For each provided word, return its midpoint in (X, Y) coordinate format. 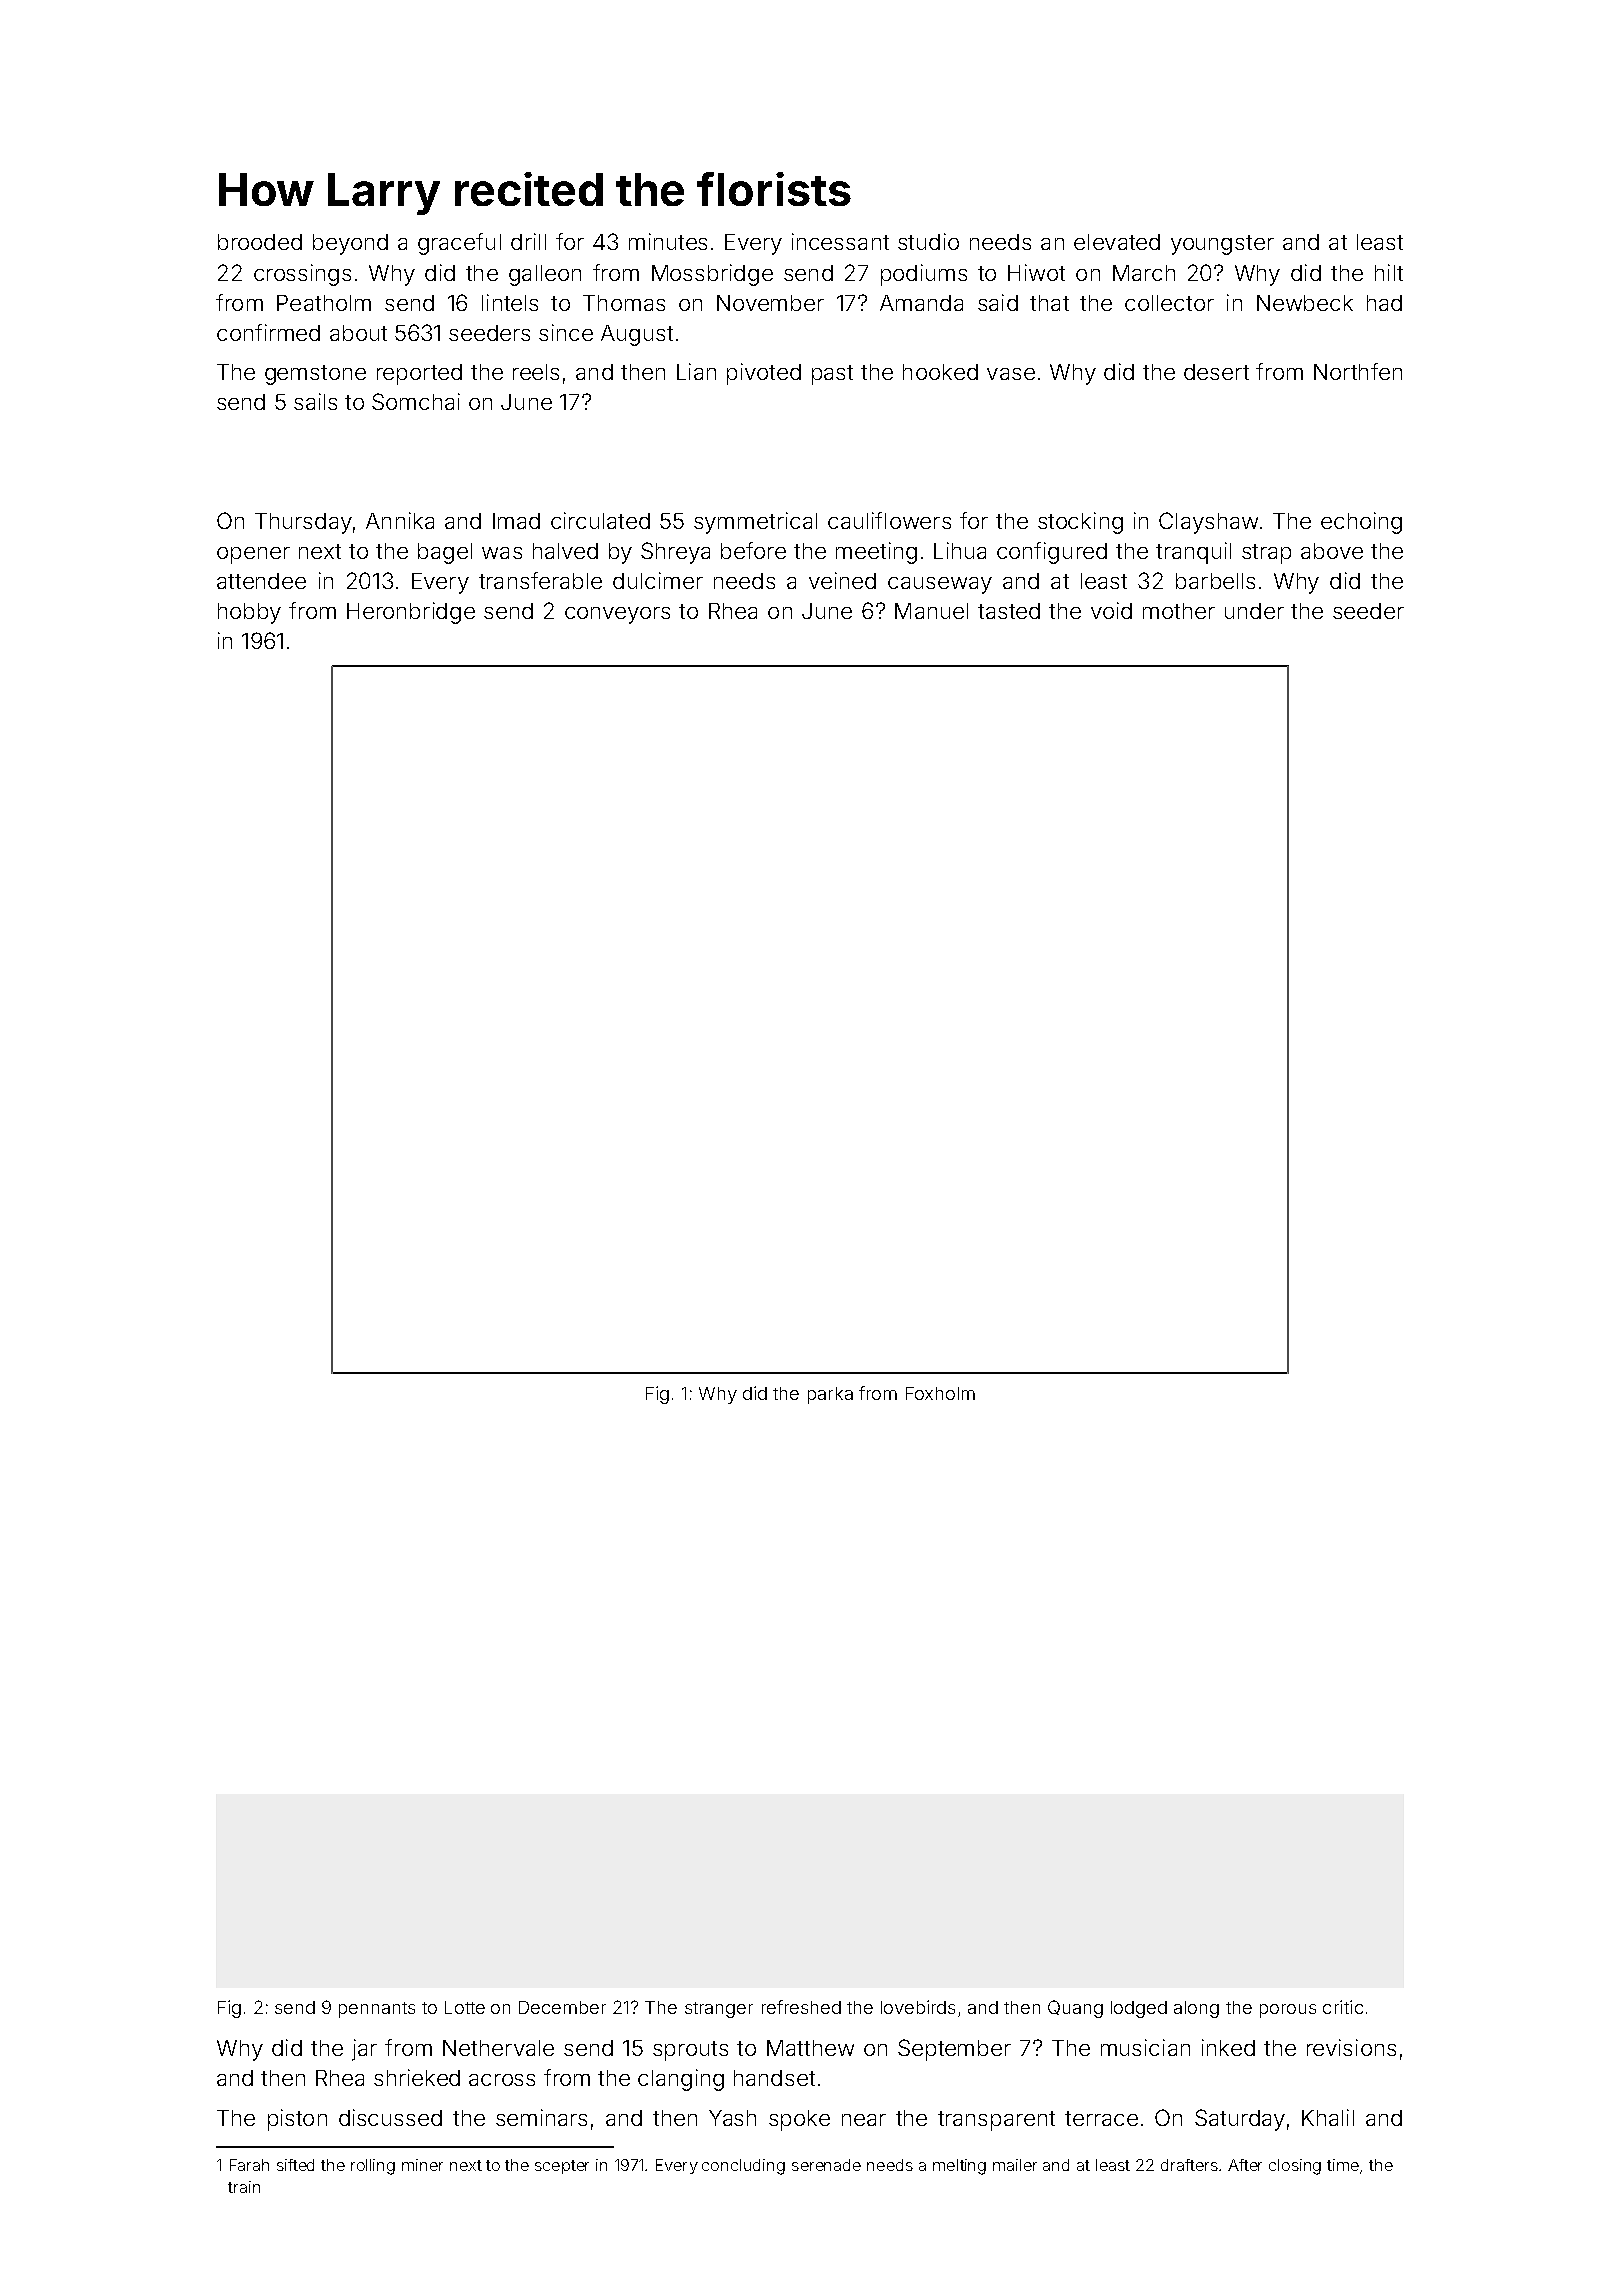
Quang (1075, 2009)
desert (1216, 372)
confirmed (268, 332)
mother (1179, 611)
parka (830, 1395)
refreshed (801, 2007)
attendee (261, 581)
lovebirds (918, 2007)
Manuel (931, 611)
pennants (377, 2010)
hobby (249, 613)
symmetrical (755, 523)
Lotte (465, 2007)
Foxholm (940, 1393)
